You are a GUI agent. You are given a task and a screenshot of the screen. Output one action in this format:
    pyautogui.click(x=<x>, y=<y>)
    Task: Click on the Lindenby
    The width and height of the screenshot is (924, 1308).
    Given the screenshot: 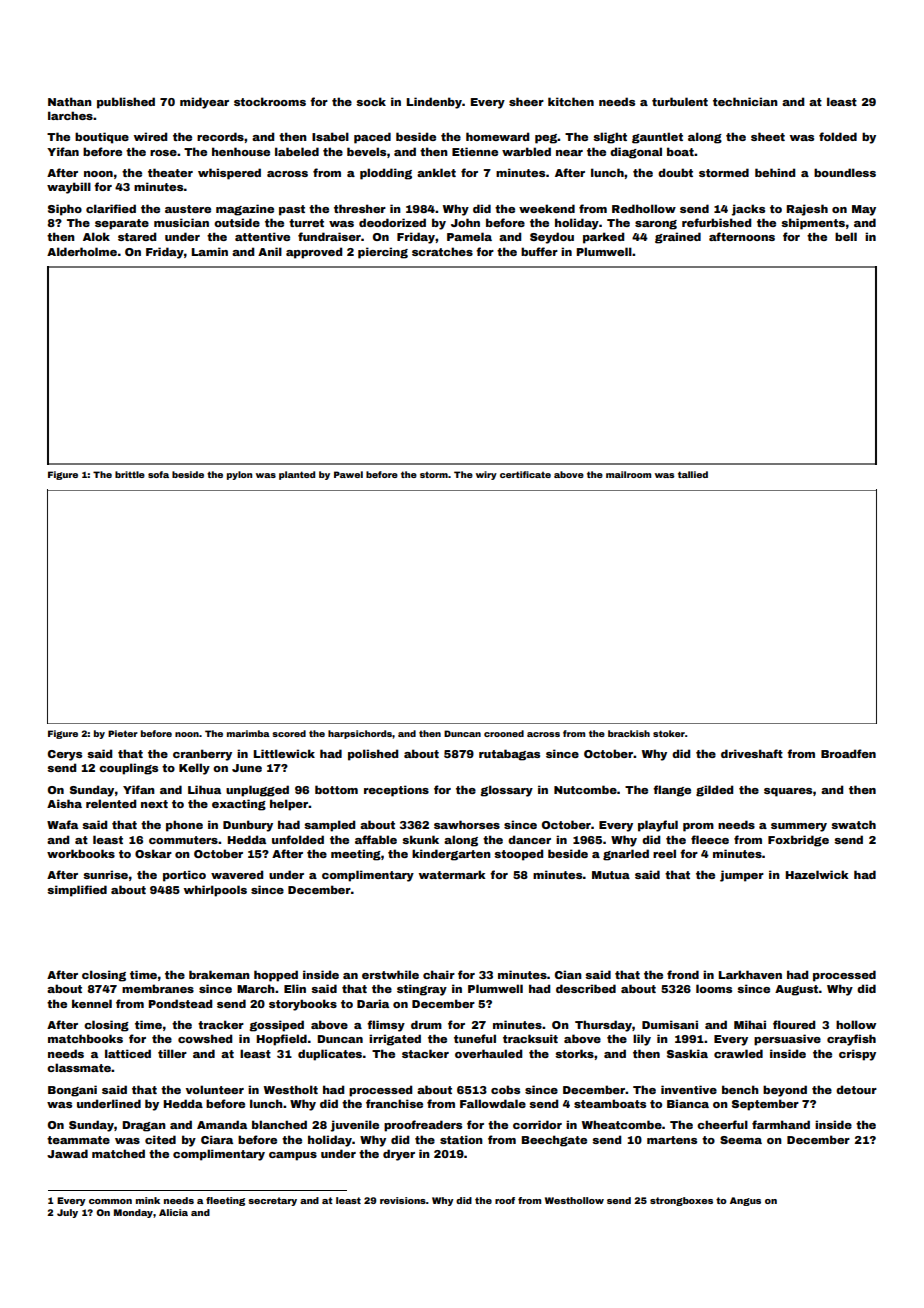 What is the action you would take?
    pyautogui.click(x=434, y=103)
